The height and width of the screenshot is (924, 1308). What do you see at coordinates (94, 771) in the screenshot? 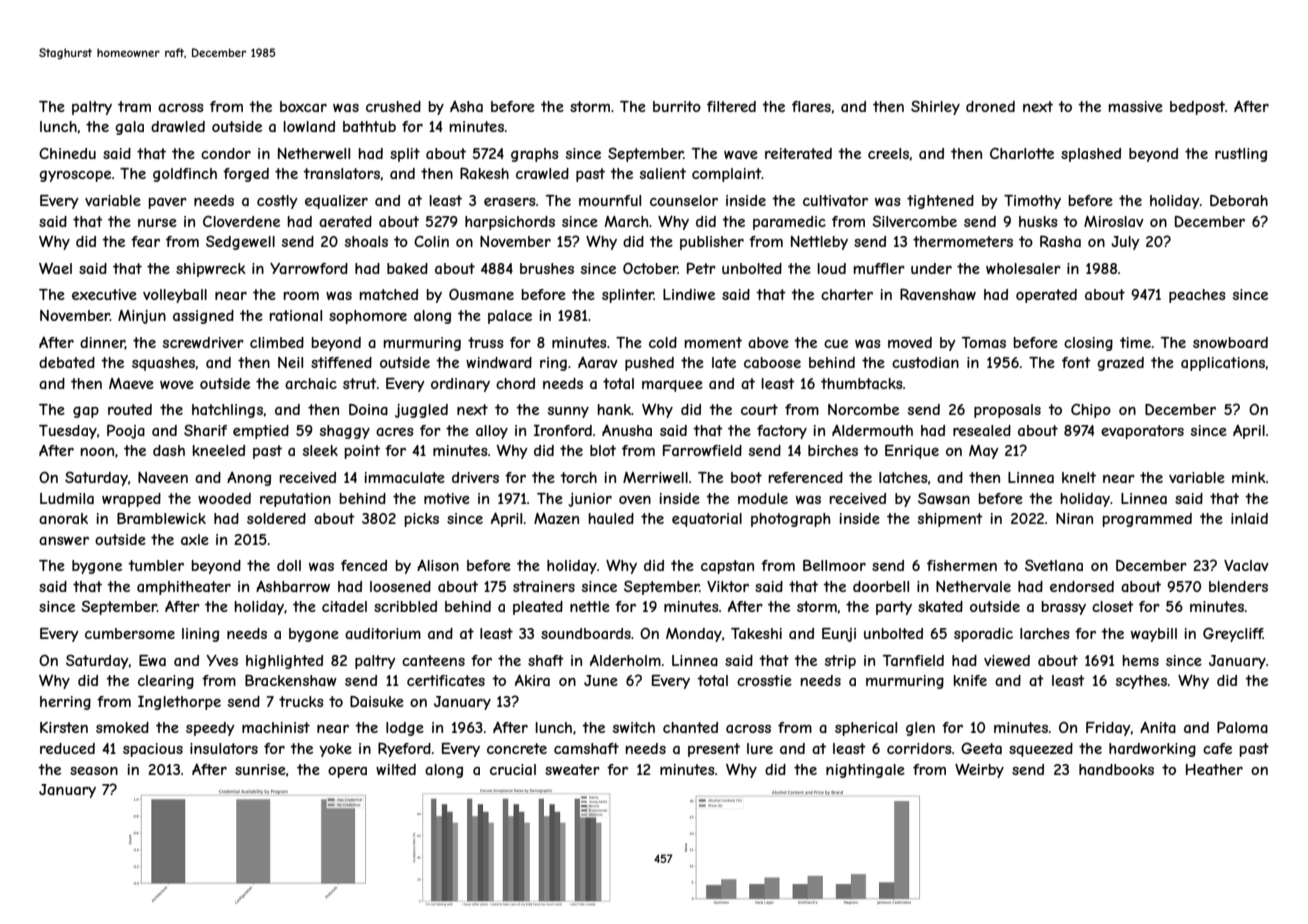
I see `season` at bounding box center [94, 771].
